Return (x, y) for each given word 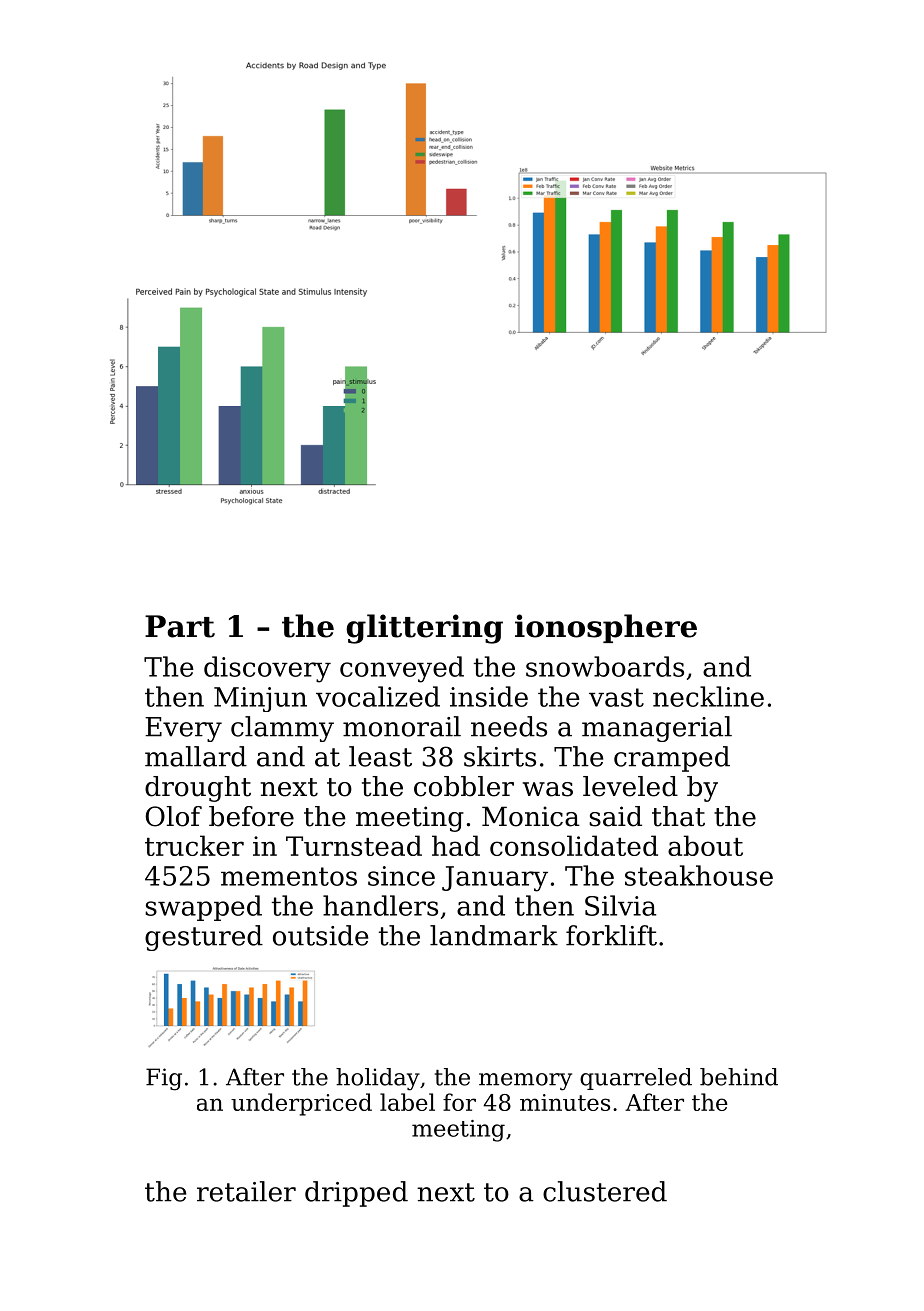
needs (509, 726)
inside (489, 696)
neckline (708, 696)
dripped (356, 1194)
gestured (204, 938)
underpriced (301, 1104)
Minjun (260, 699)
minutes (565, 1102)
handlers (380, 905)
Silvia (620, 905)
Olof (174, 816)
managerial (657, 729)
